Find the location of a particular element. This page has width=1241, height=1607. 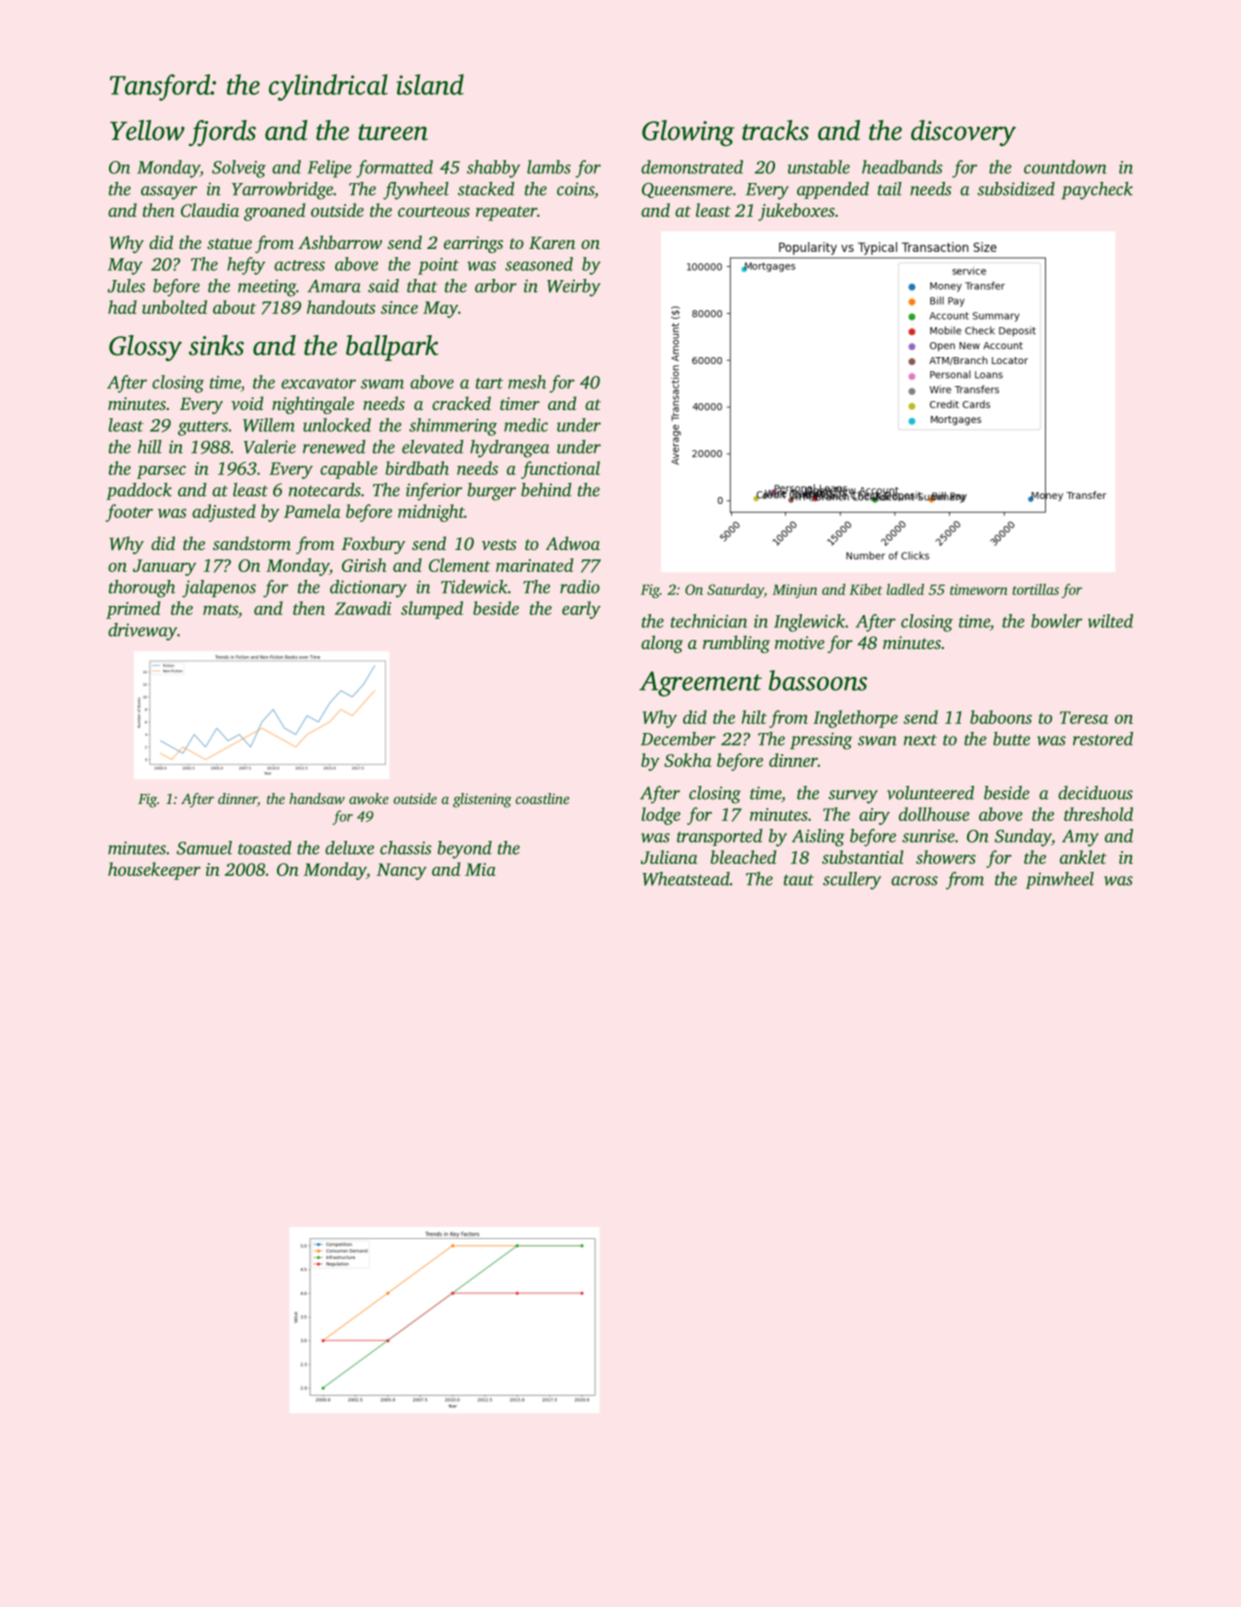

flywheel is located at coordinates (416, 191).
